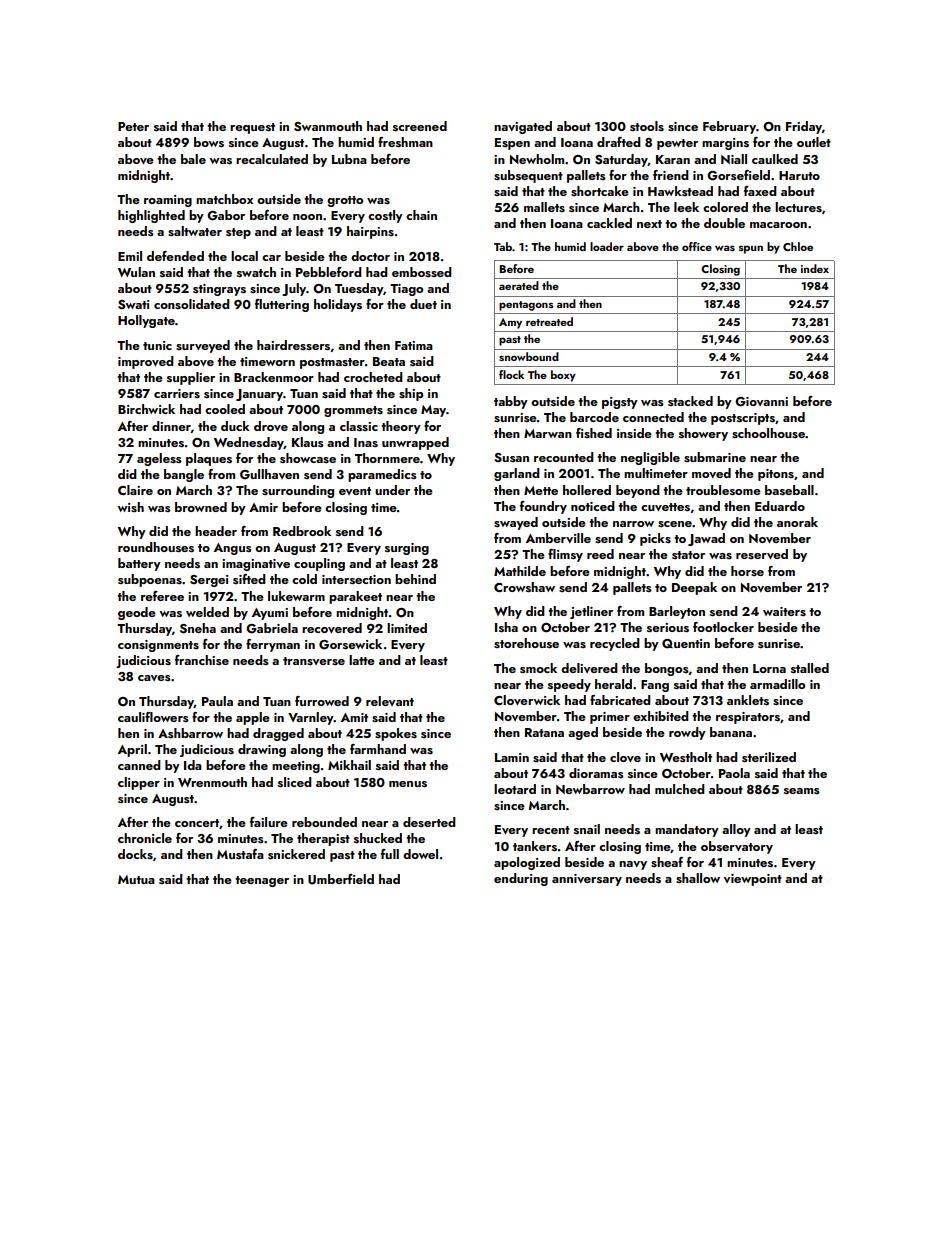 The width and height of the page is (952, 1233). I want to click on viewpoint, so click(753, 880).
